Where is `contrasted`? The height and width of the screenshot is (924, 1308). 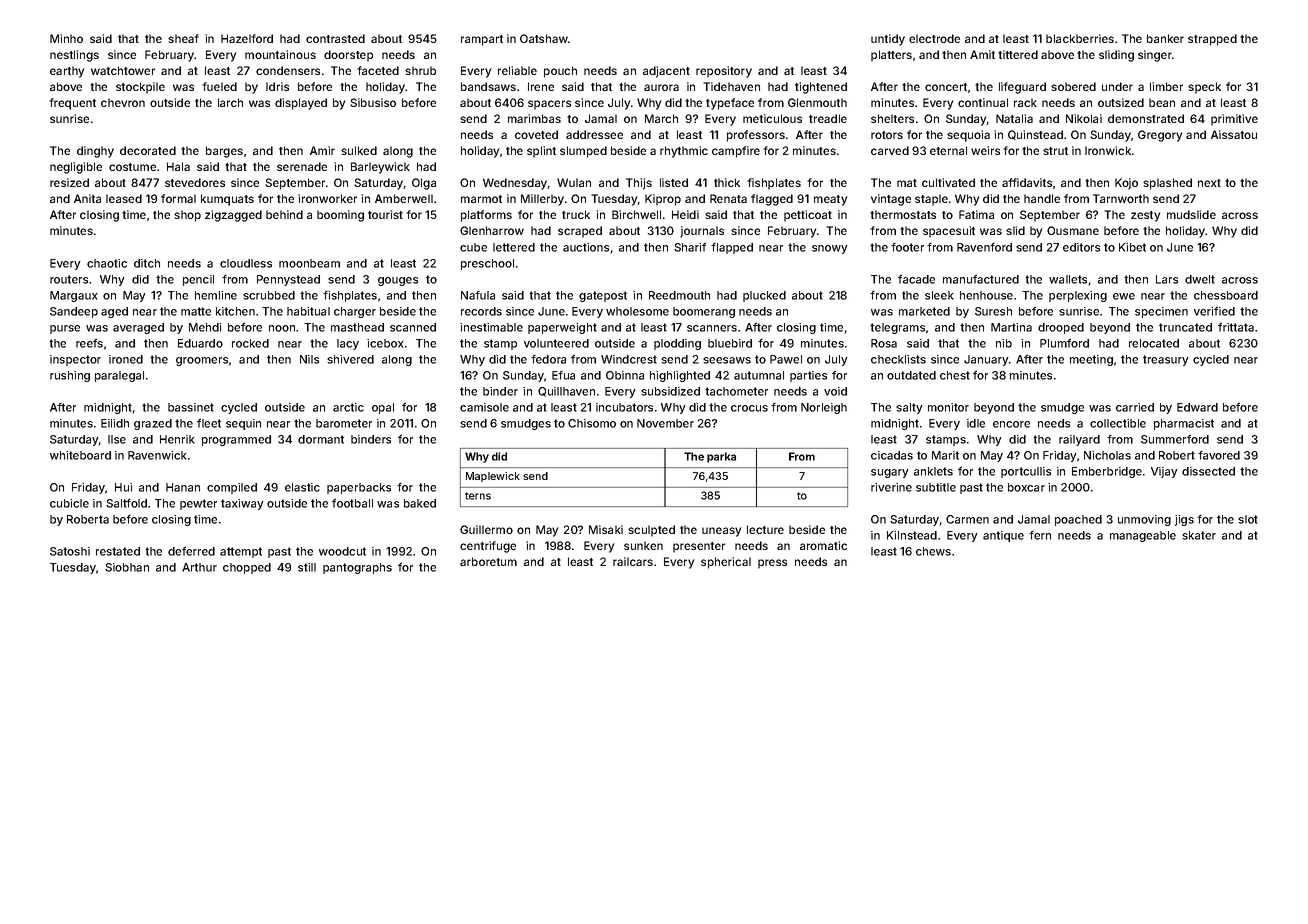 contrasted is located at coordinates (335, 38).
